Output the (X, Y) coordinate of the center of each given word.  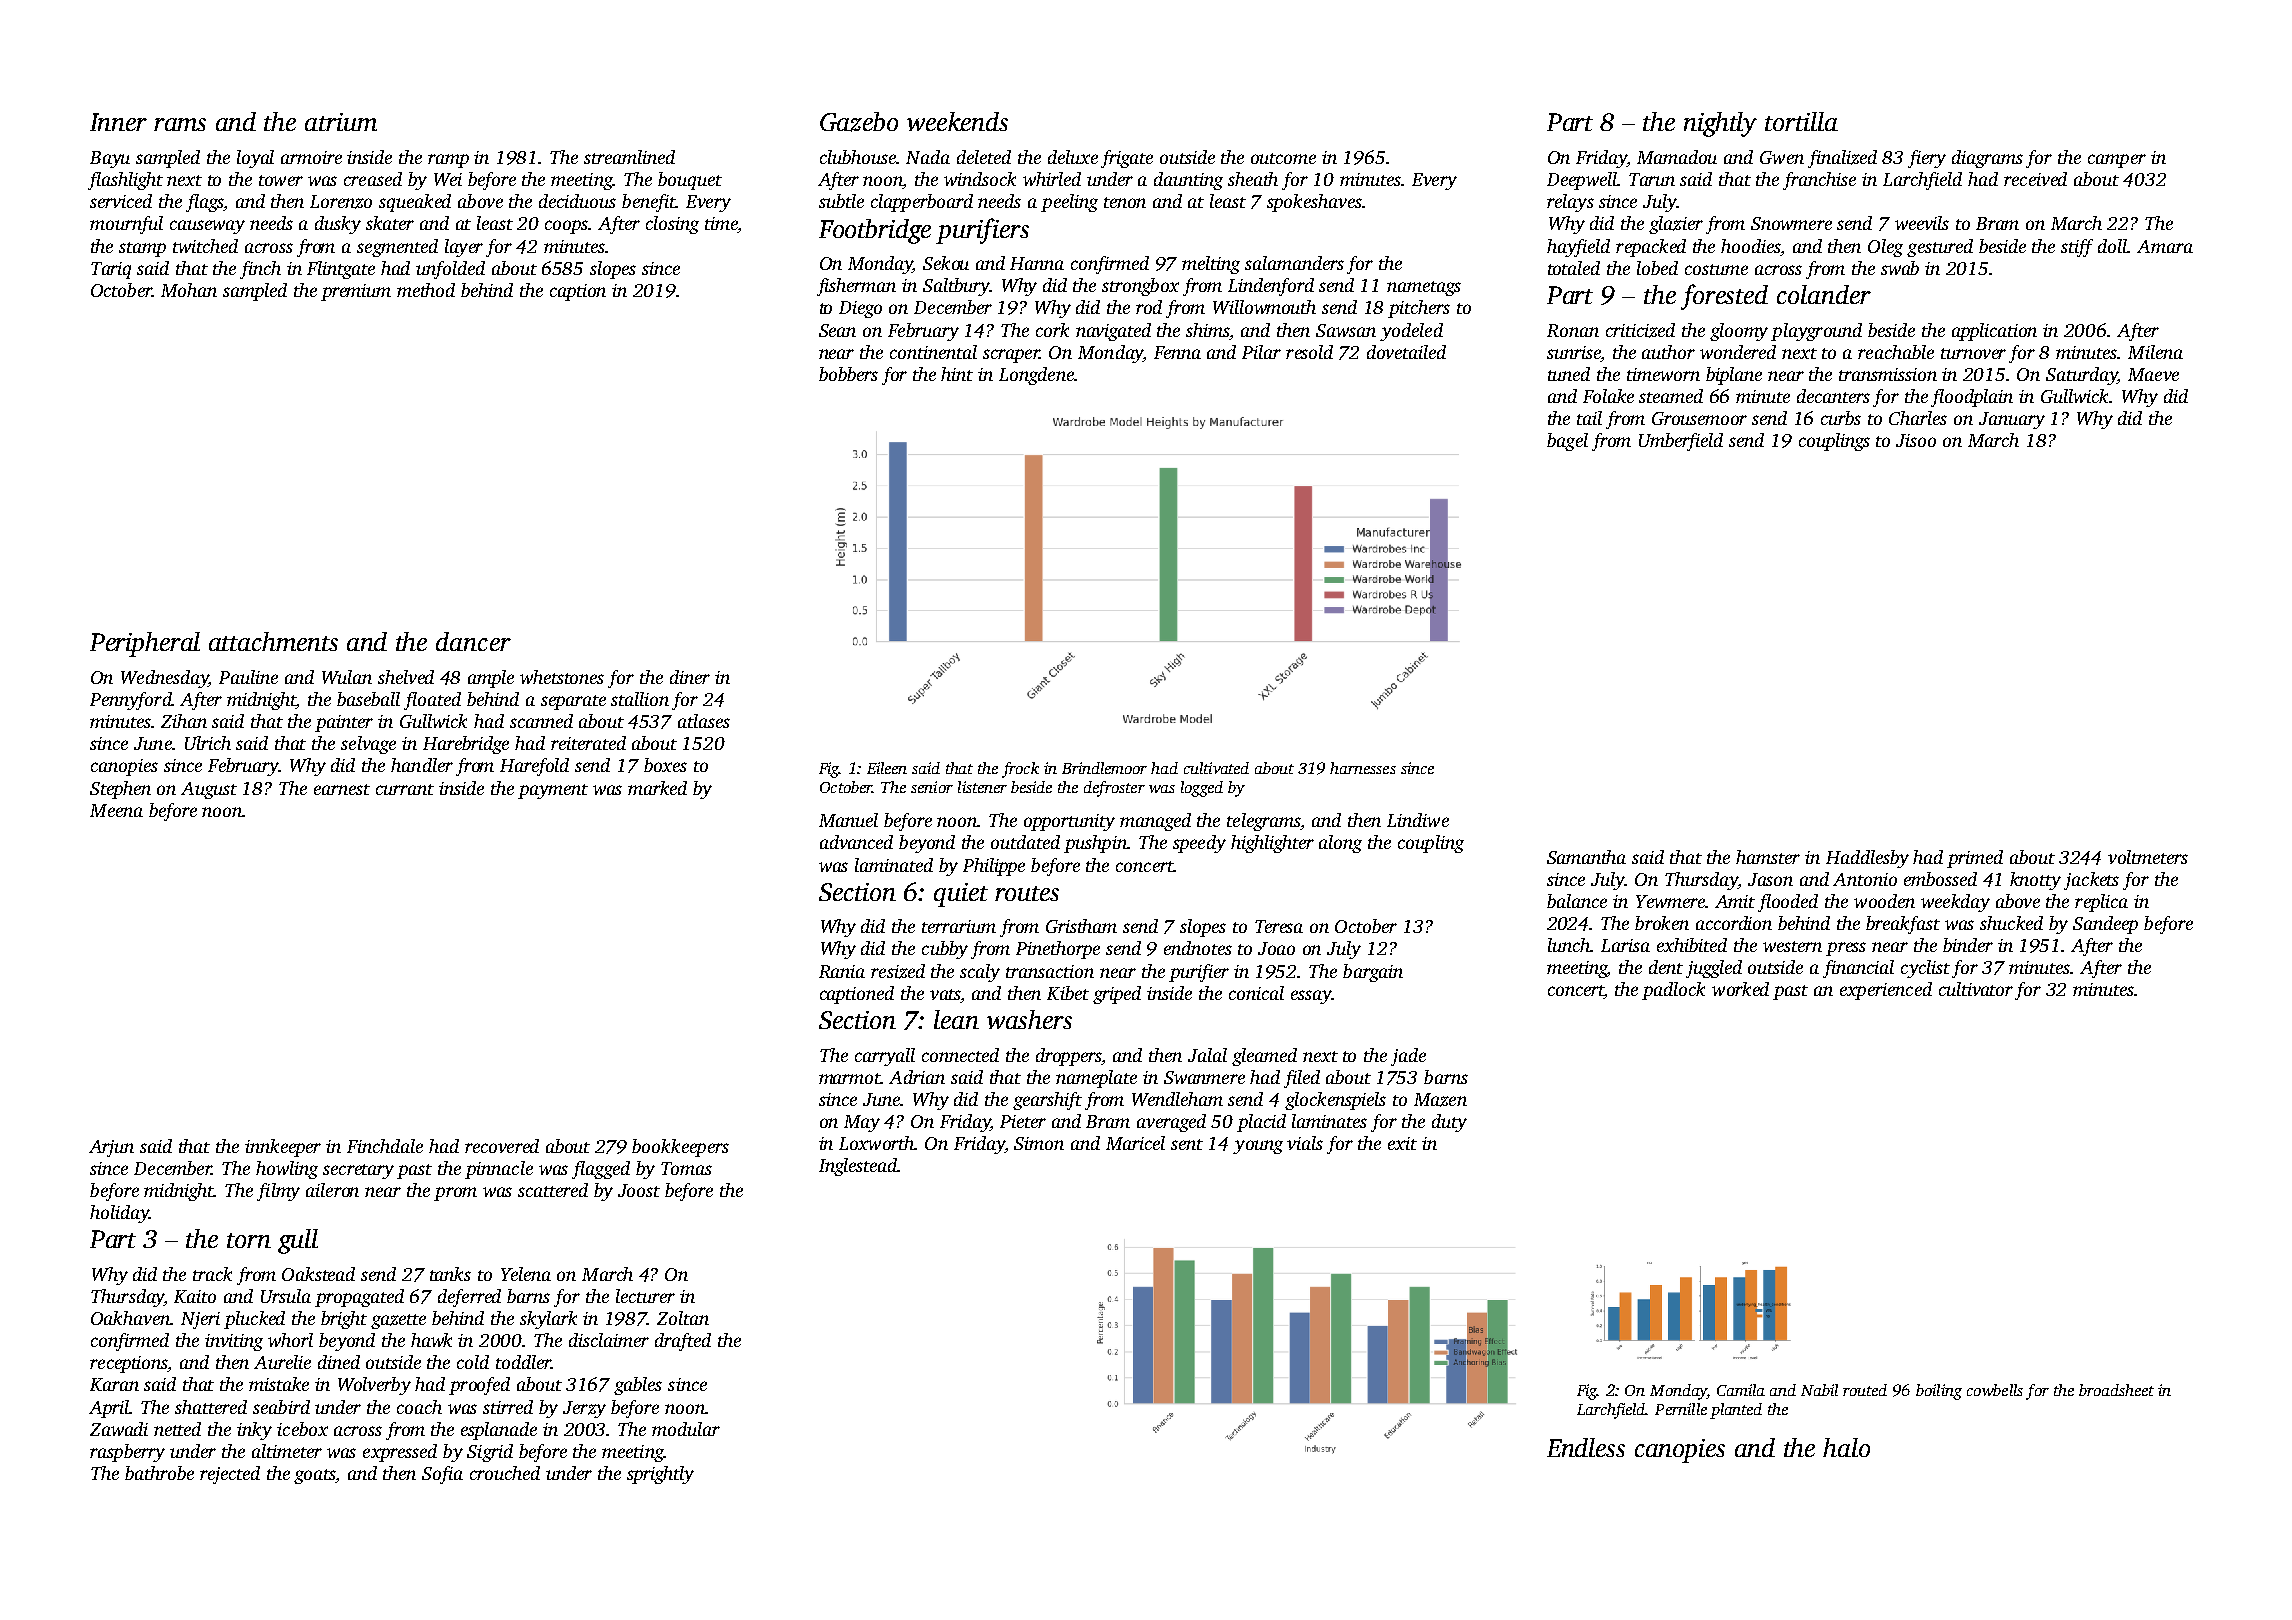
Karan (114, 1384)
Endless (1586, 1447)
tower (281, 180)
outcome (1283, 158)
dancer (473, 641)
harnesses (1363, 768)
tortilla (1801, 121)
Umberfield (1681, 442)
